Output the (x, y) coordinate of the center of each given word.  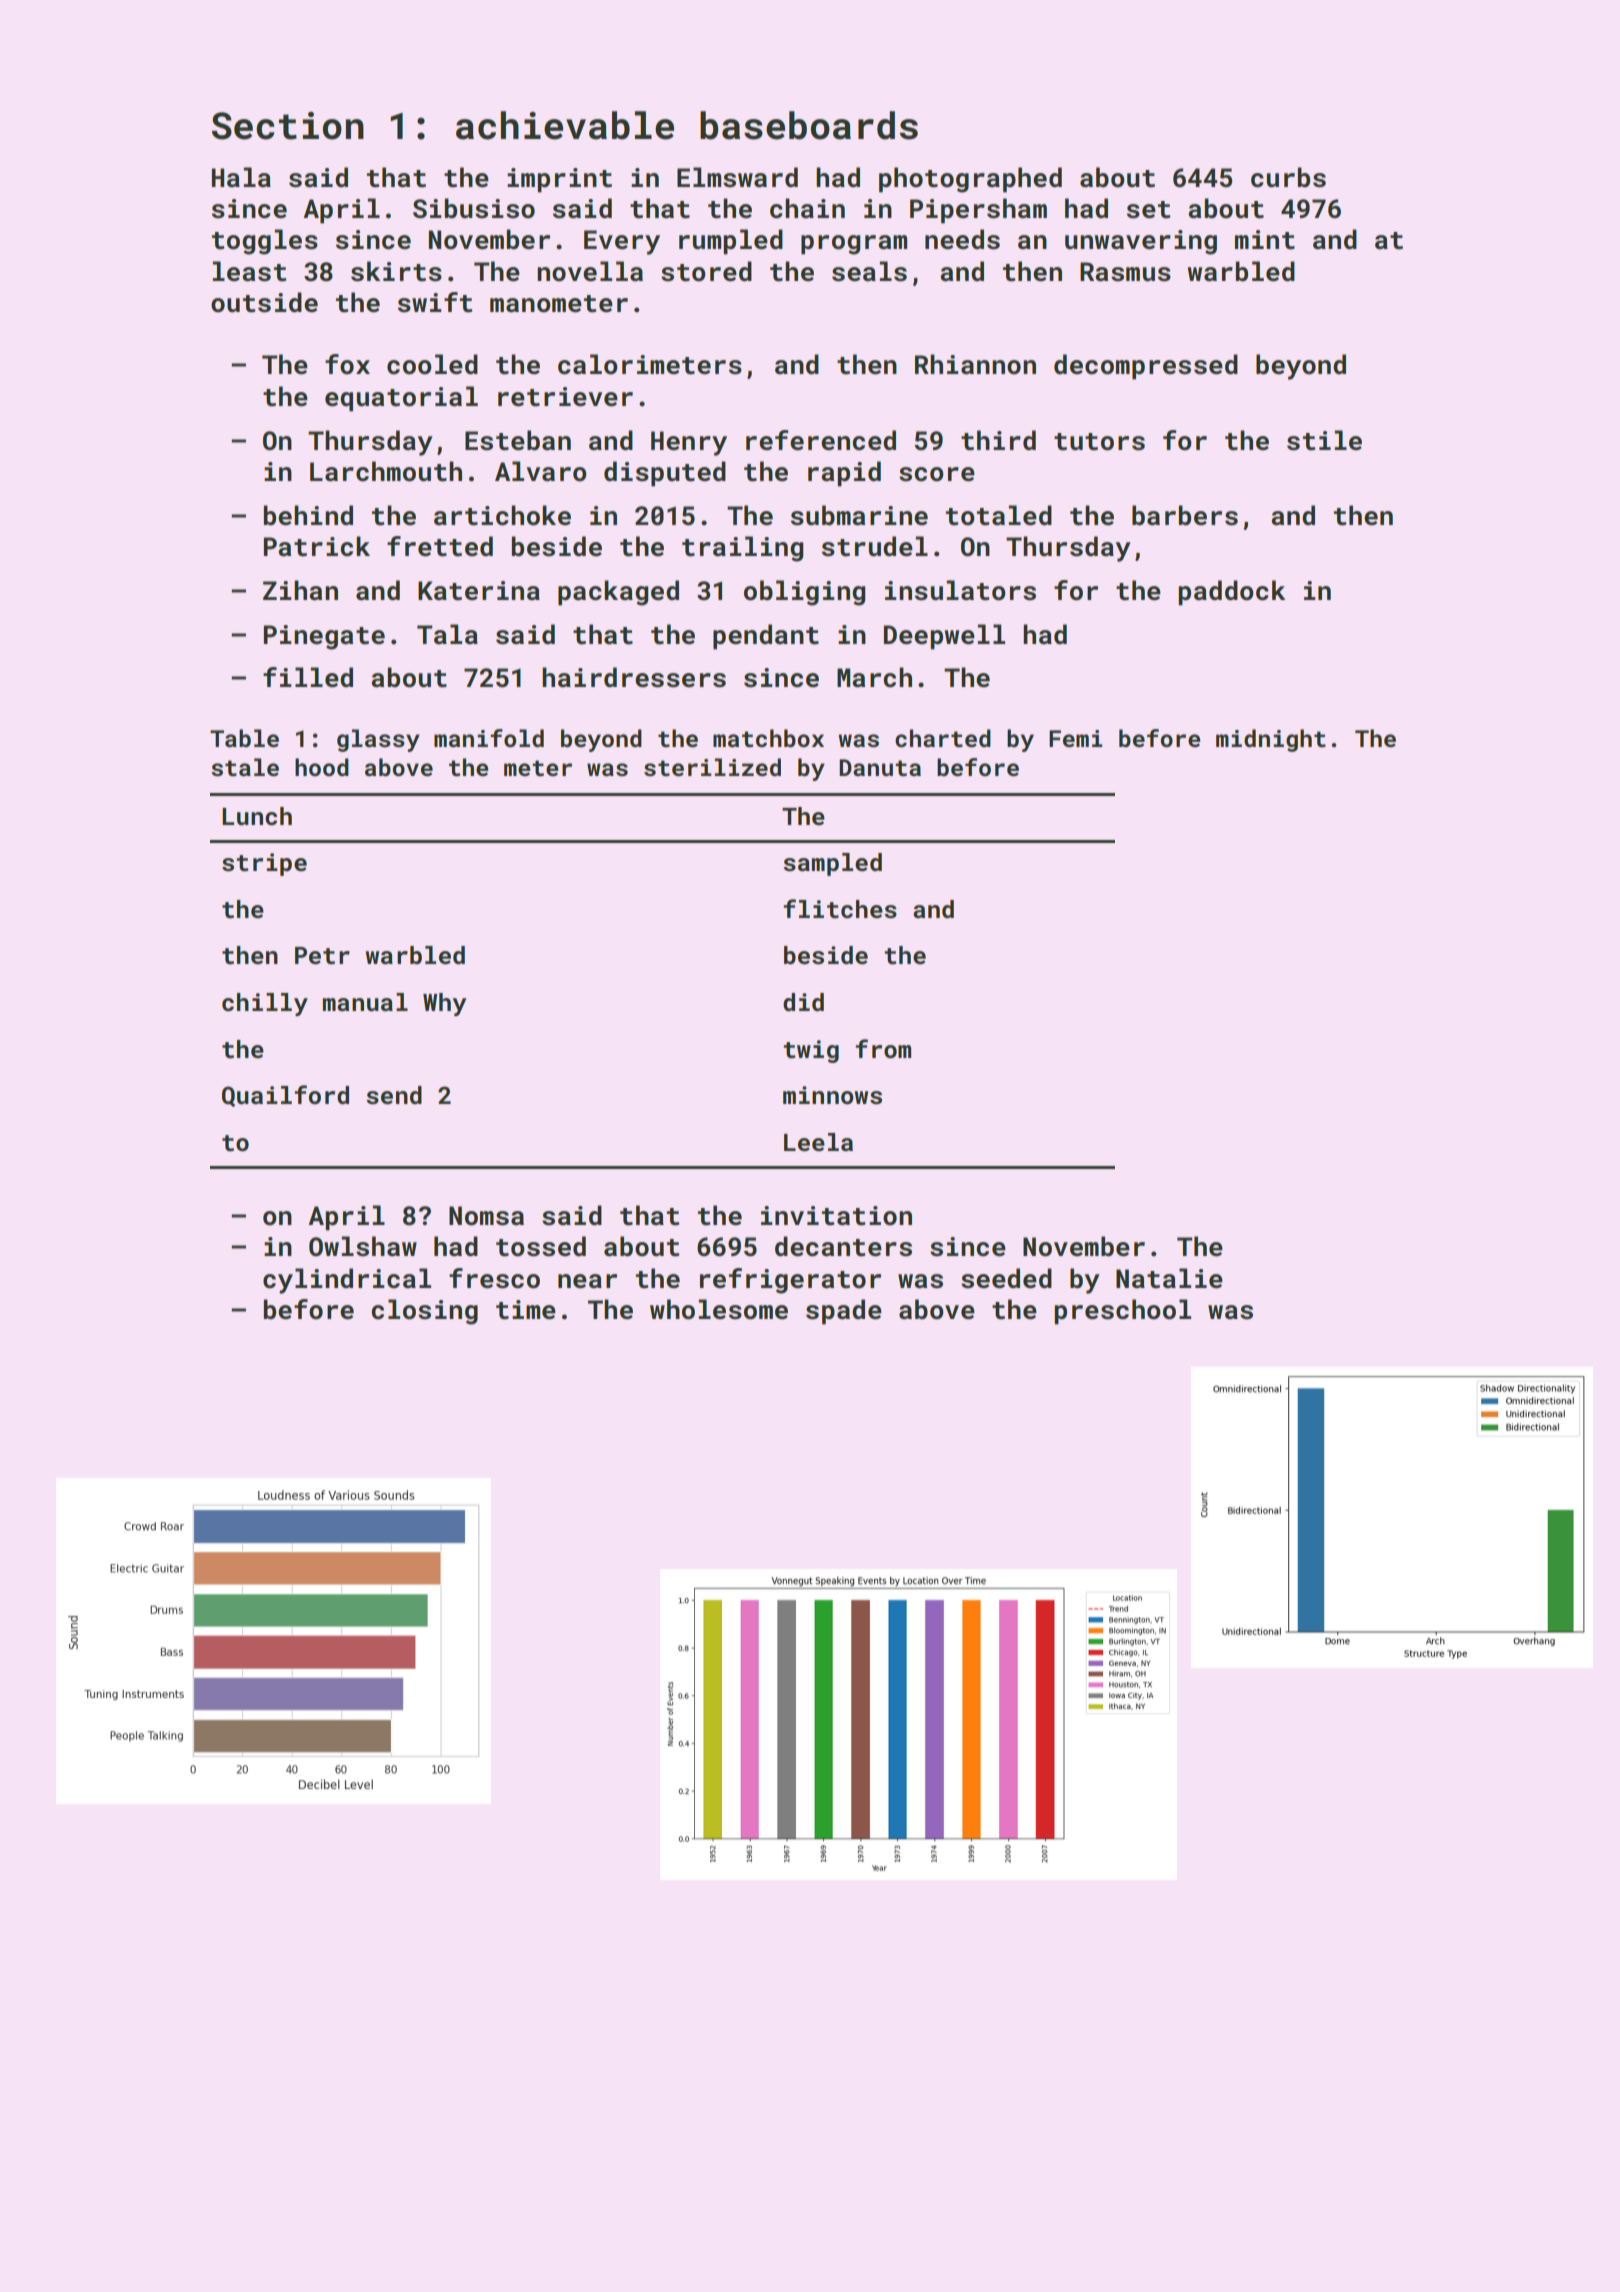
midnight (1271, 740)
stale (245, 767)
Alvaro (541, 471)
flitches (840, 909)
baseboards (809, 125)
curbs (1288, 177)
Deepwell (944, 637)
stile (1324, 440)
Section (288, 126)
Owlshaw (363, 1246)
